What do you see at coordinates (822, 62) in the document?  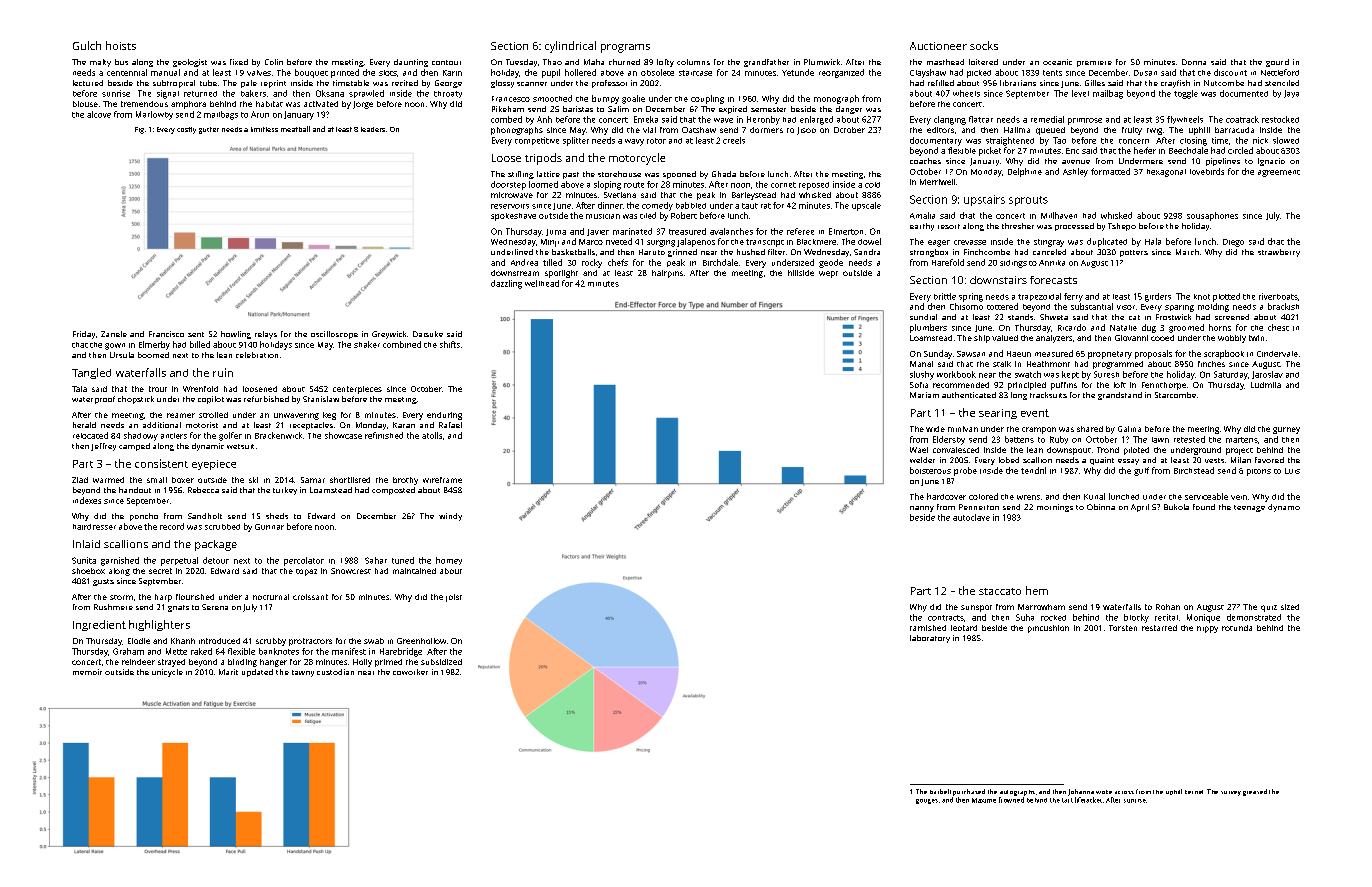 I see `Plumwick` at bounding box center [822, 62].
